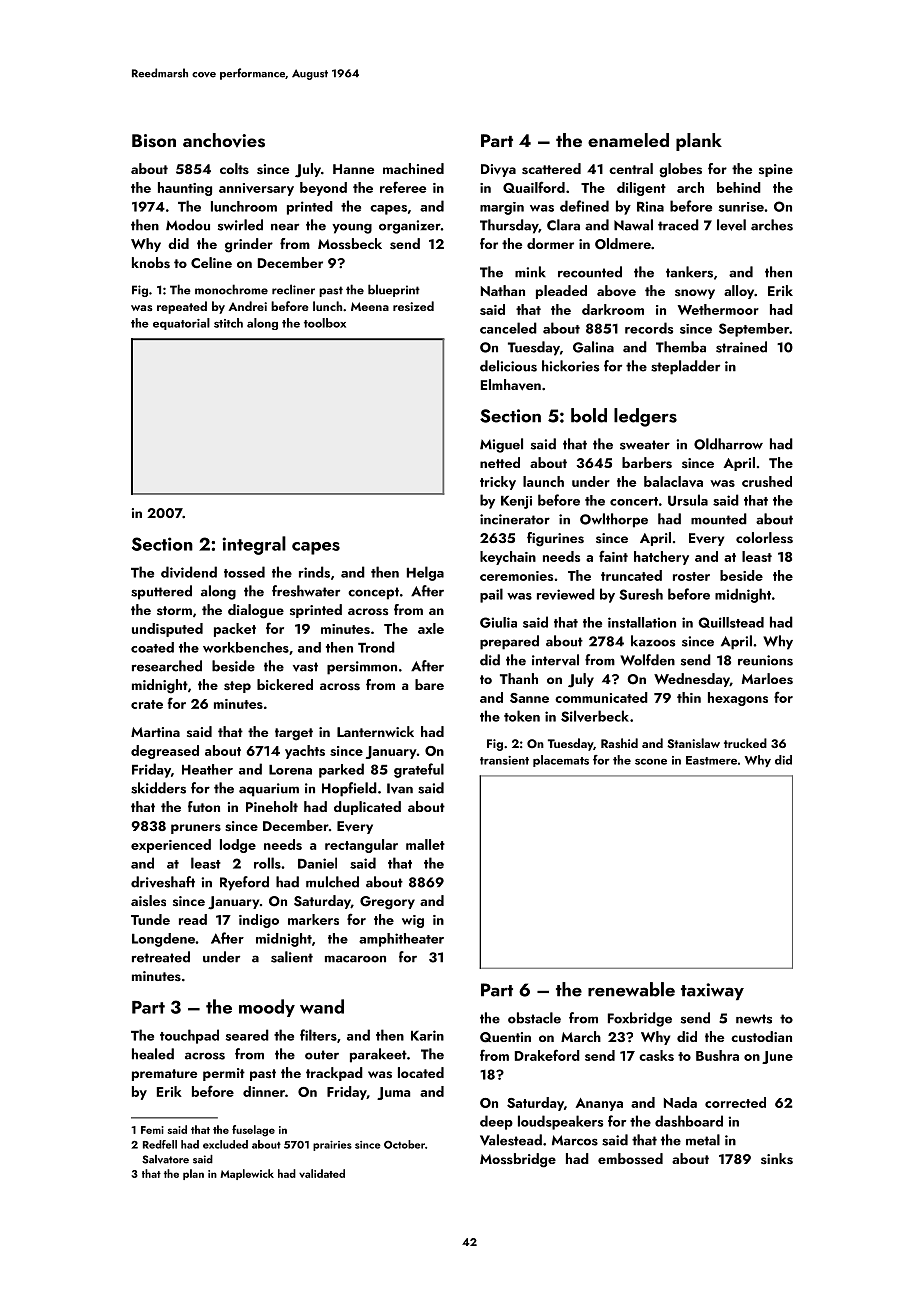 The image size is (924, 1314). Describe the element at coordinates (505, 1037) in the page. I see `Quentin` at that location.
